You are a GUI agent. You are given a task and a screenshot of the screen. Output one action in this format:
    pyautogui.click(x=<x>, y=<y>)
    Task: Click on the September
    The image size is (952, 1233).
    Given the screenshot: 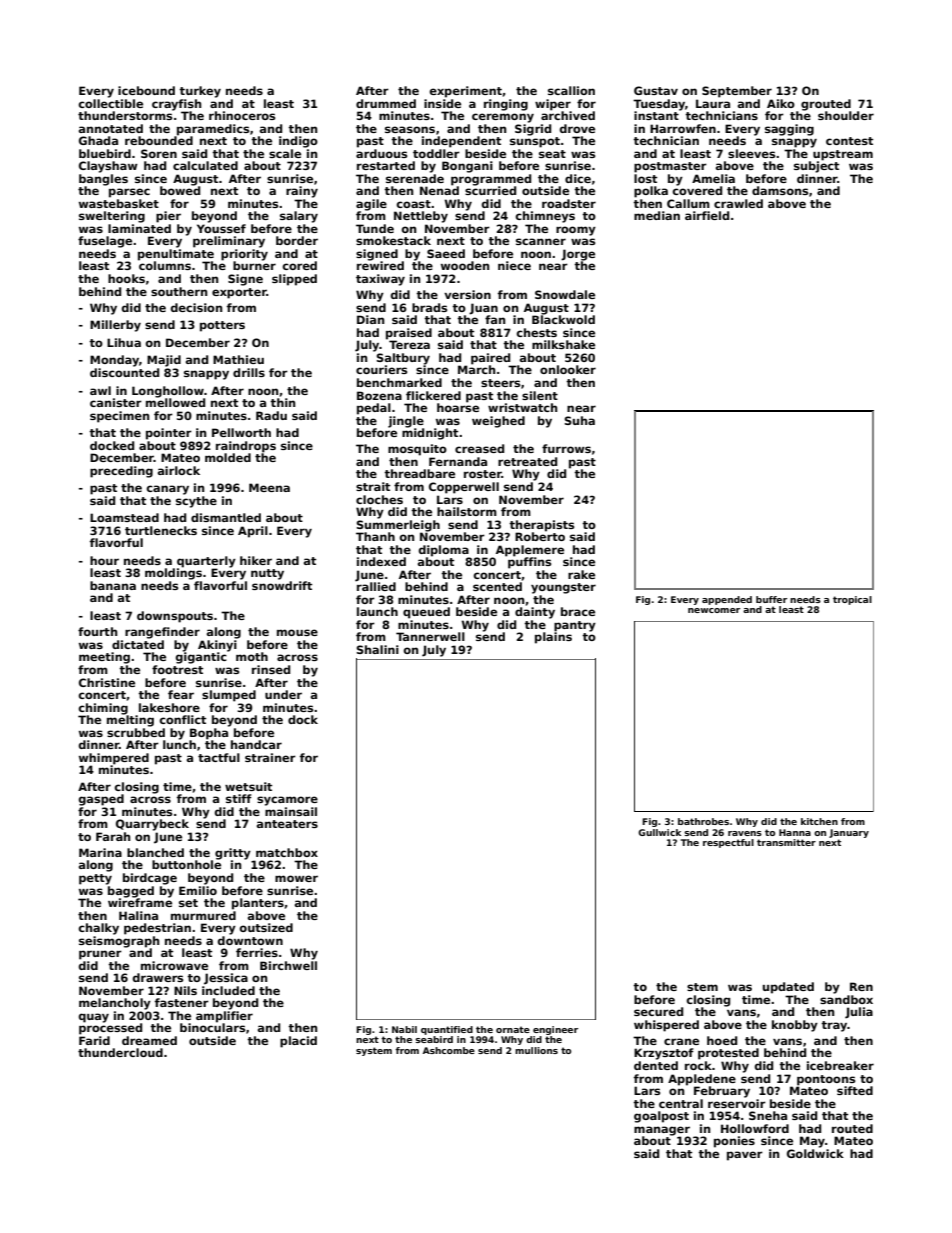 What is the action you would take?
    pyautogui.click(x=737, y=92)
